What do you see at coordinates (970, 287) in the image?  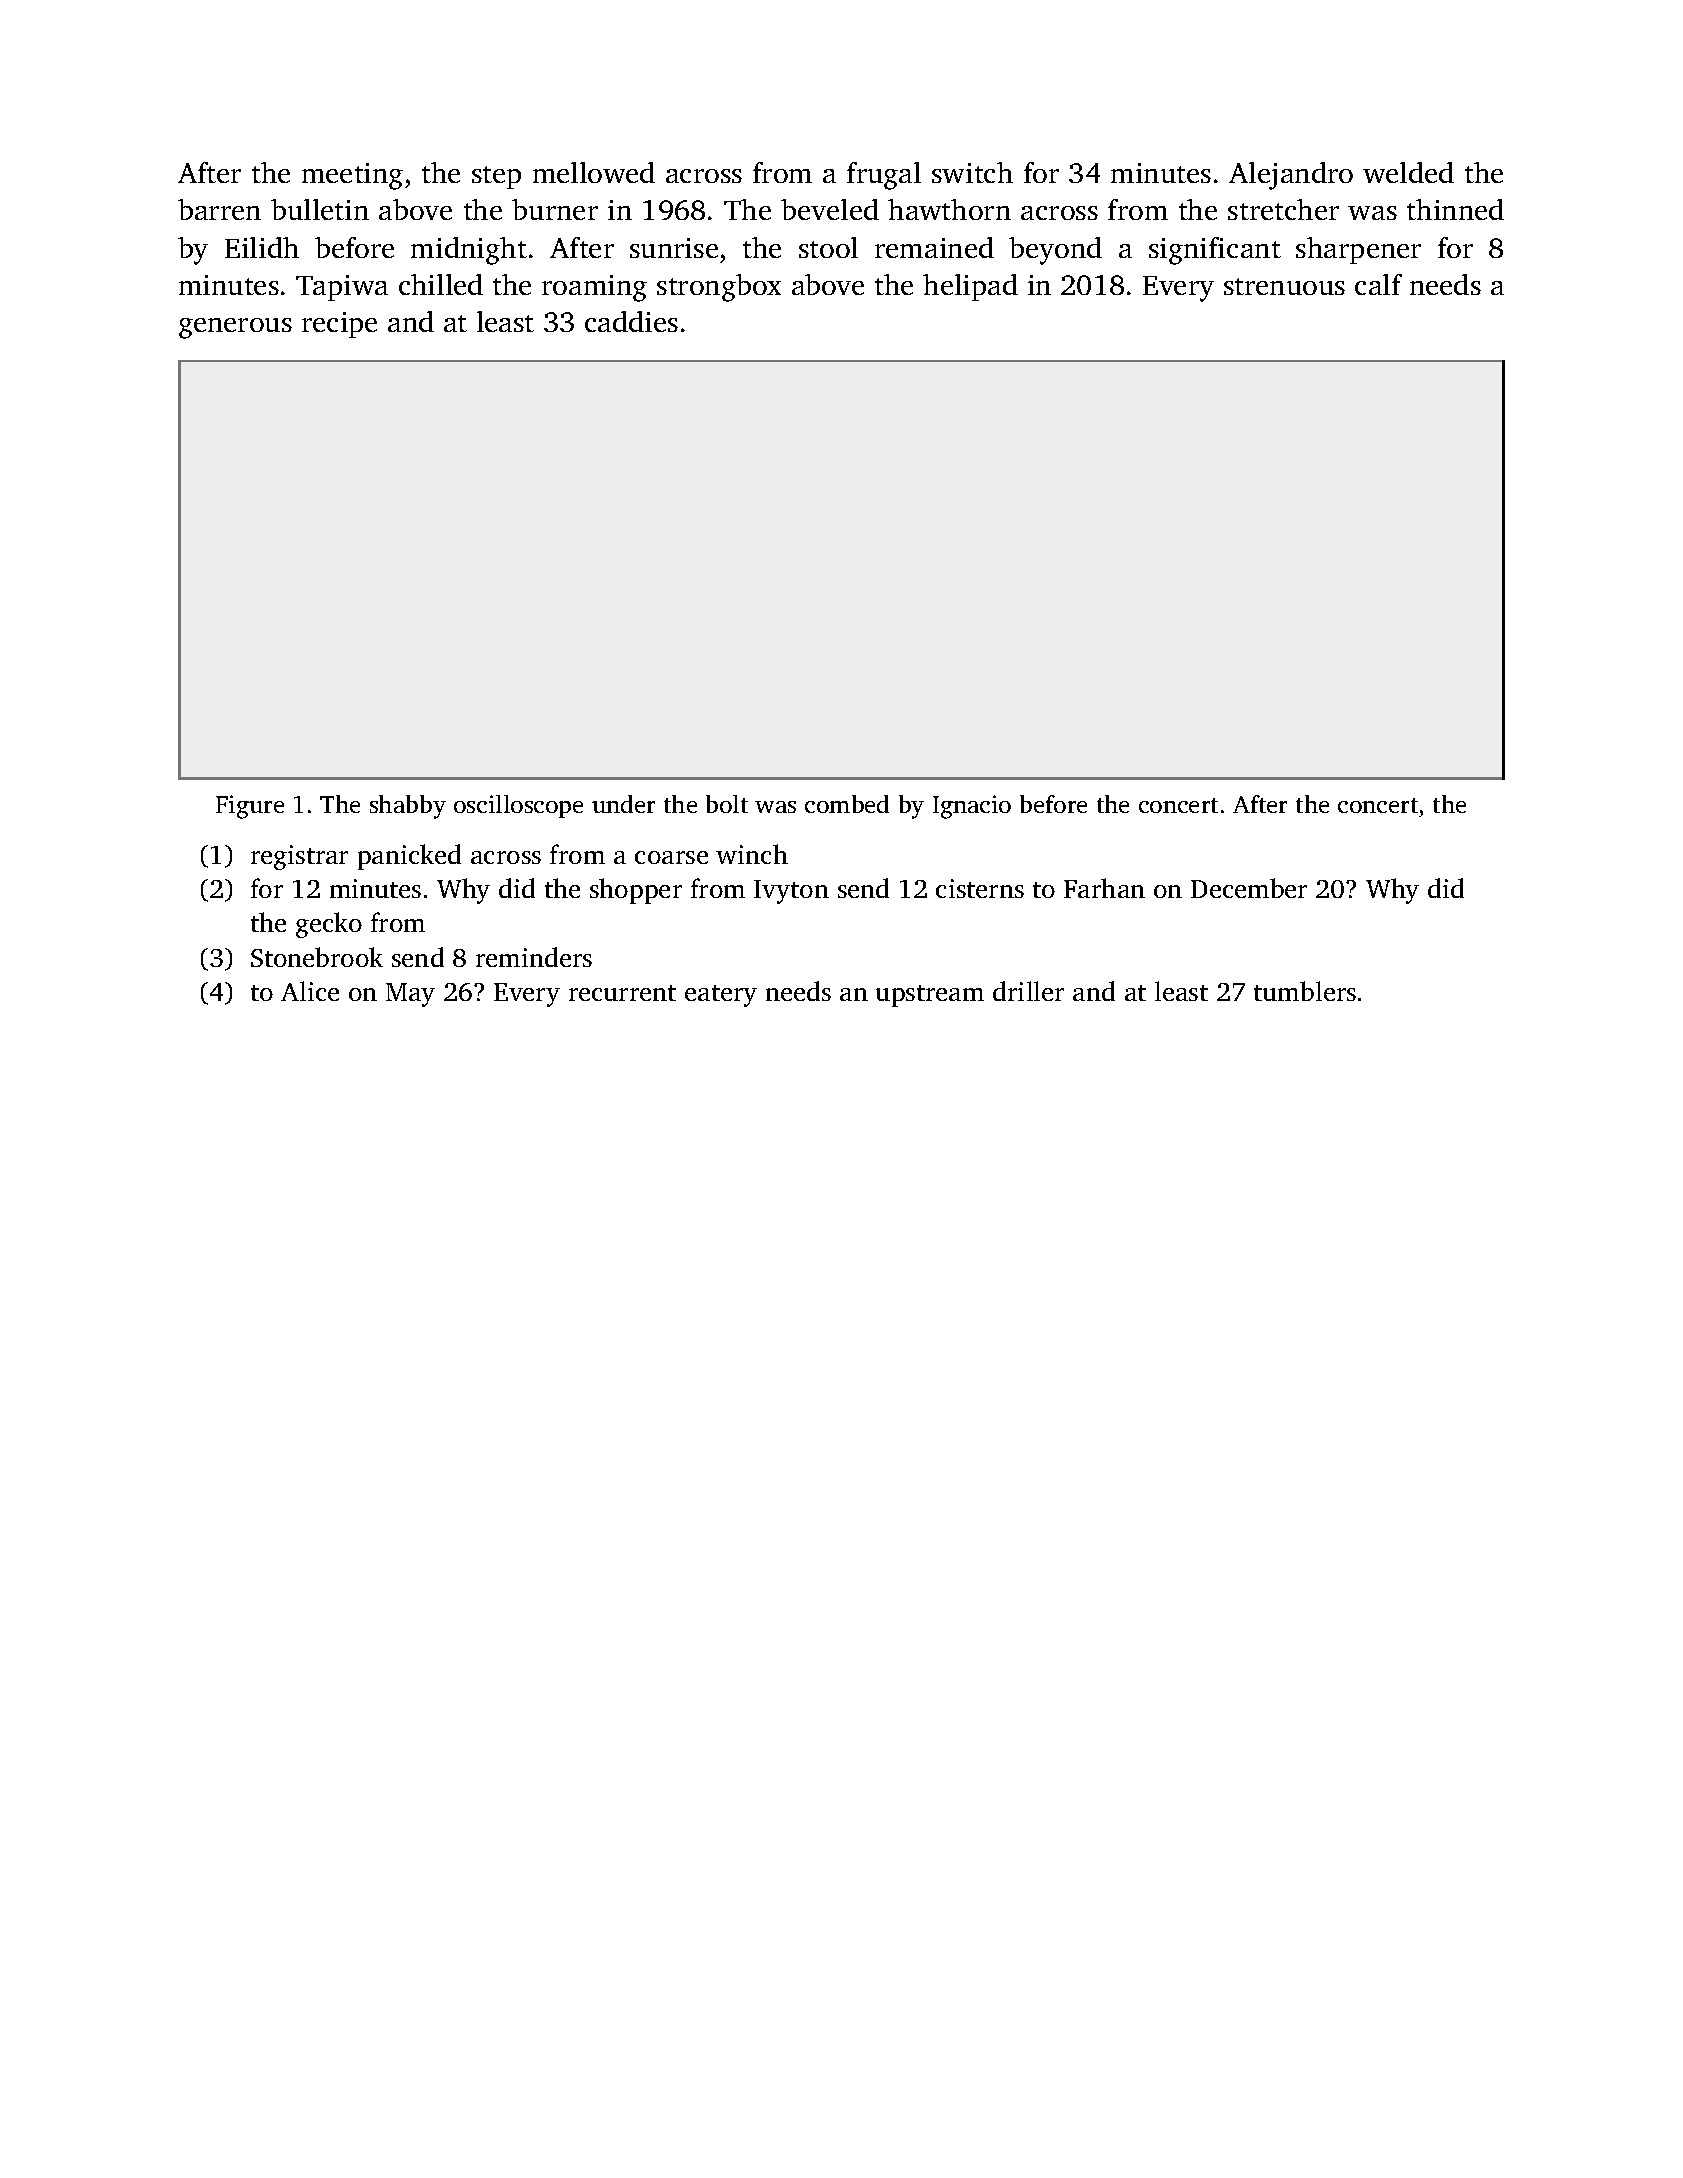 I see `helipad` at bounding box center [970, 287].
